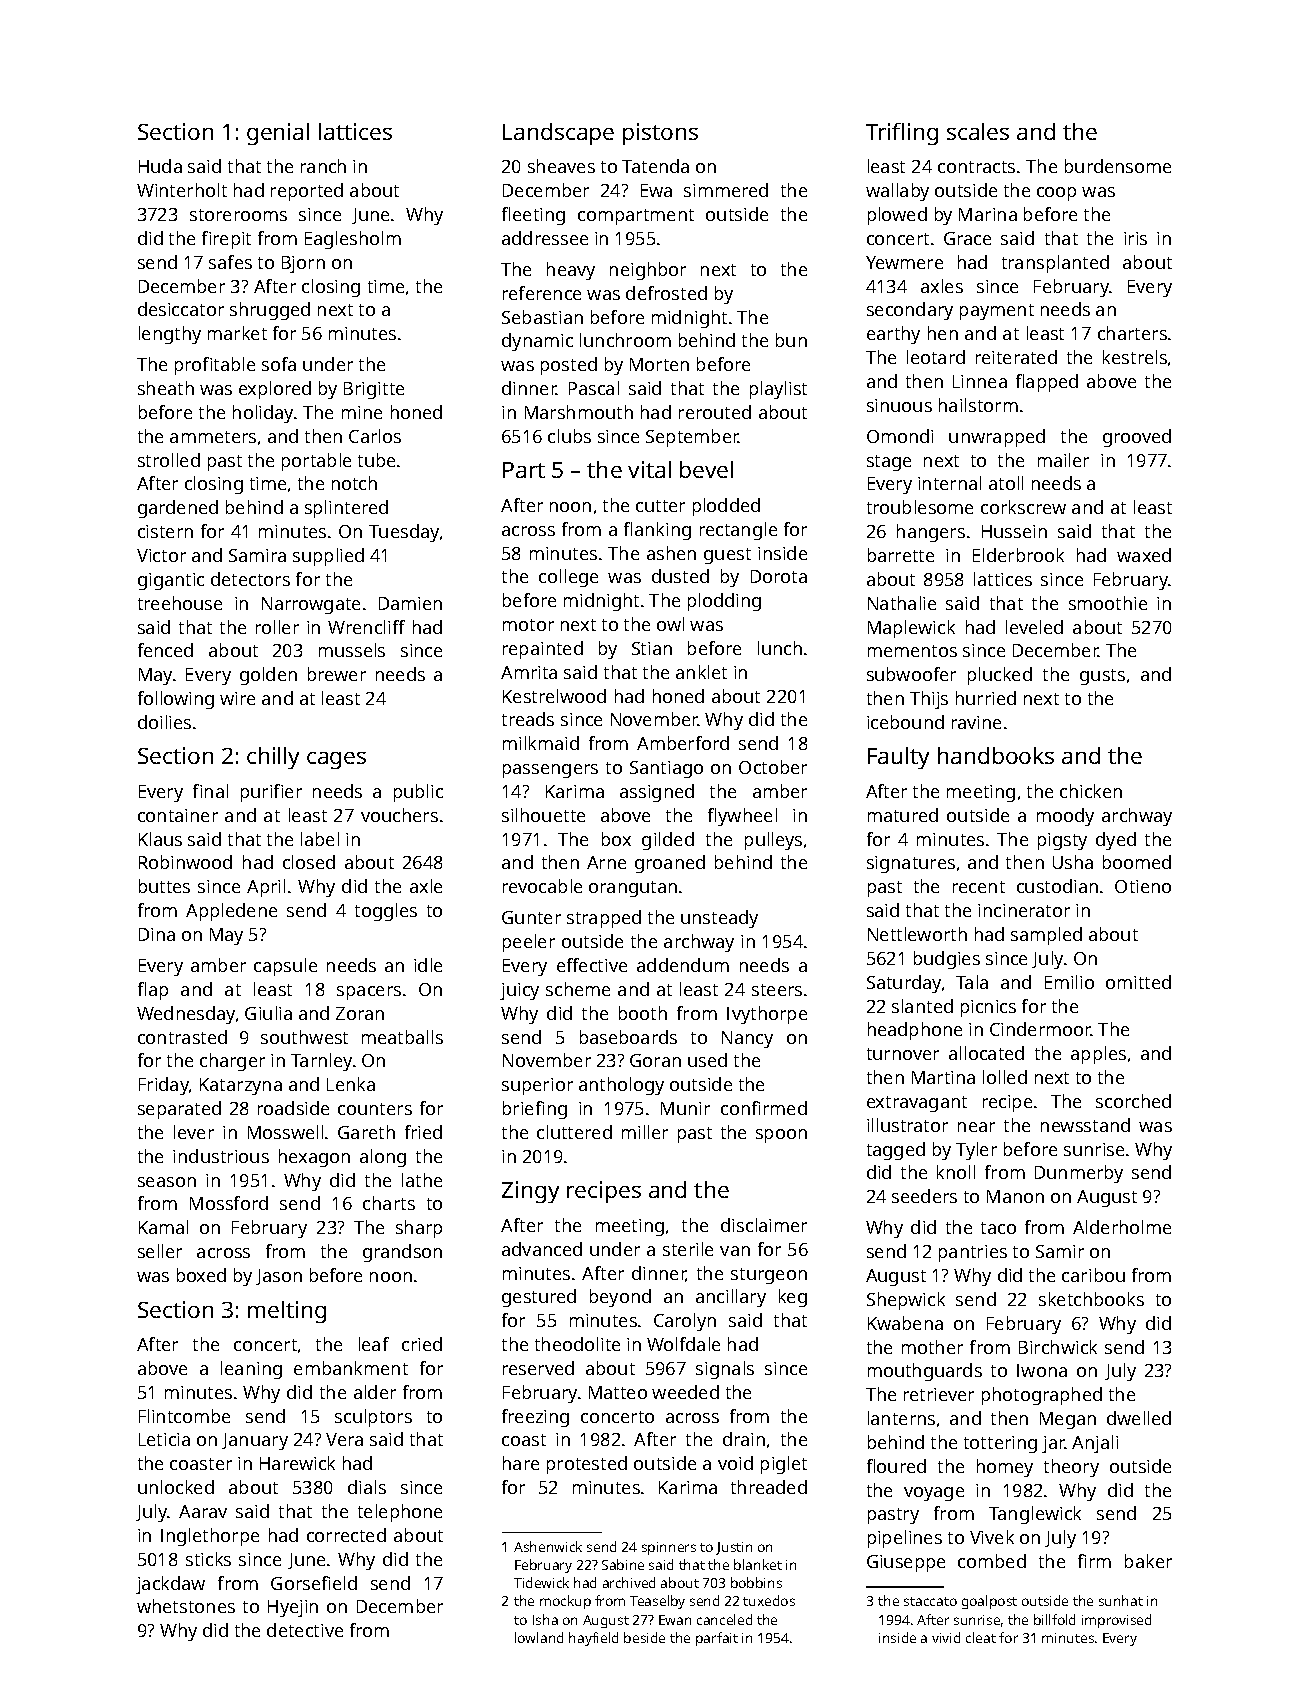  What do you see at coordinates (1102, 677) in the screenshot?
I see `gusts` at bounding box center [1102, 677].
